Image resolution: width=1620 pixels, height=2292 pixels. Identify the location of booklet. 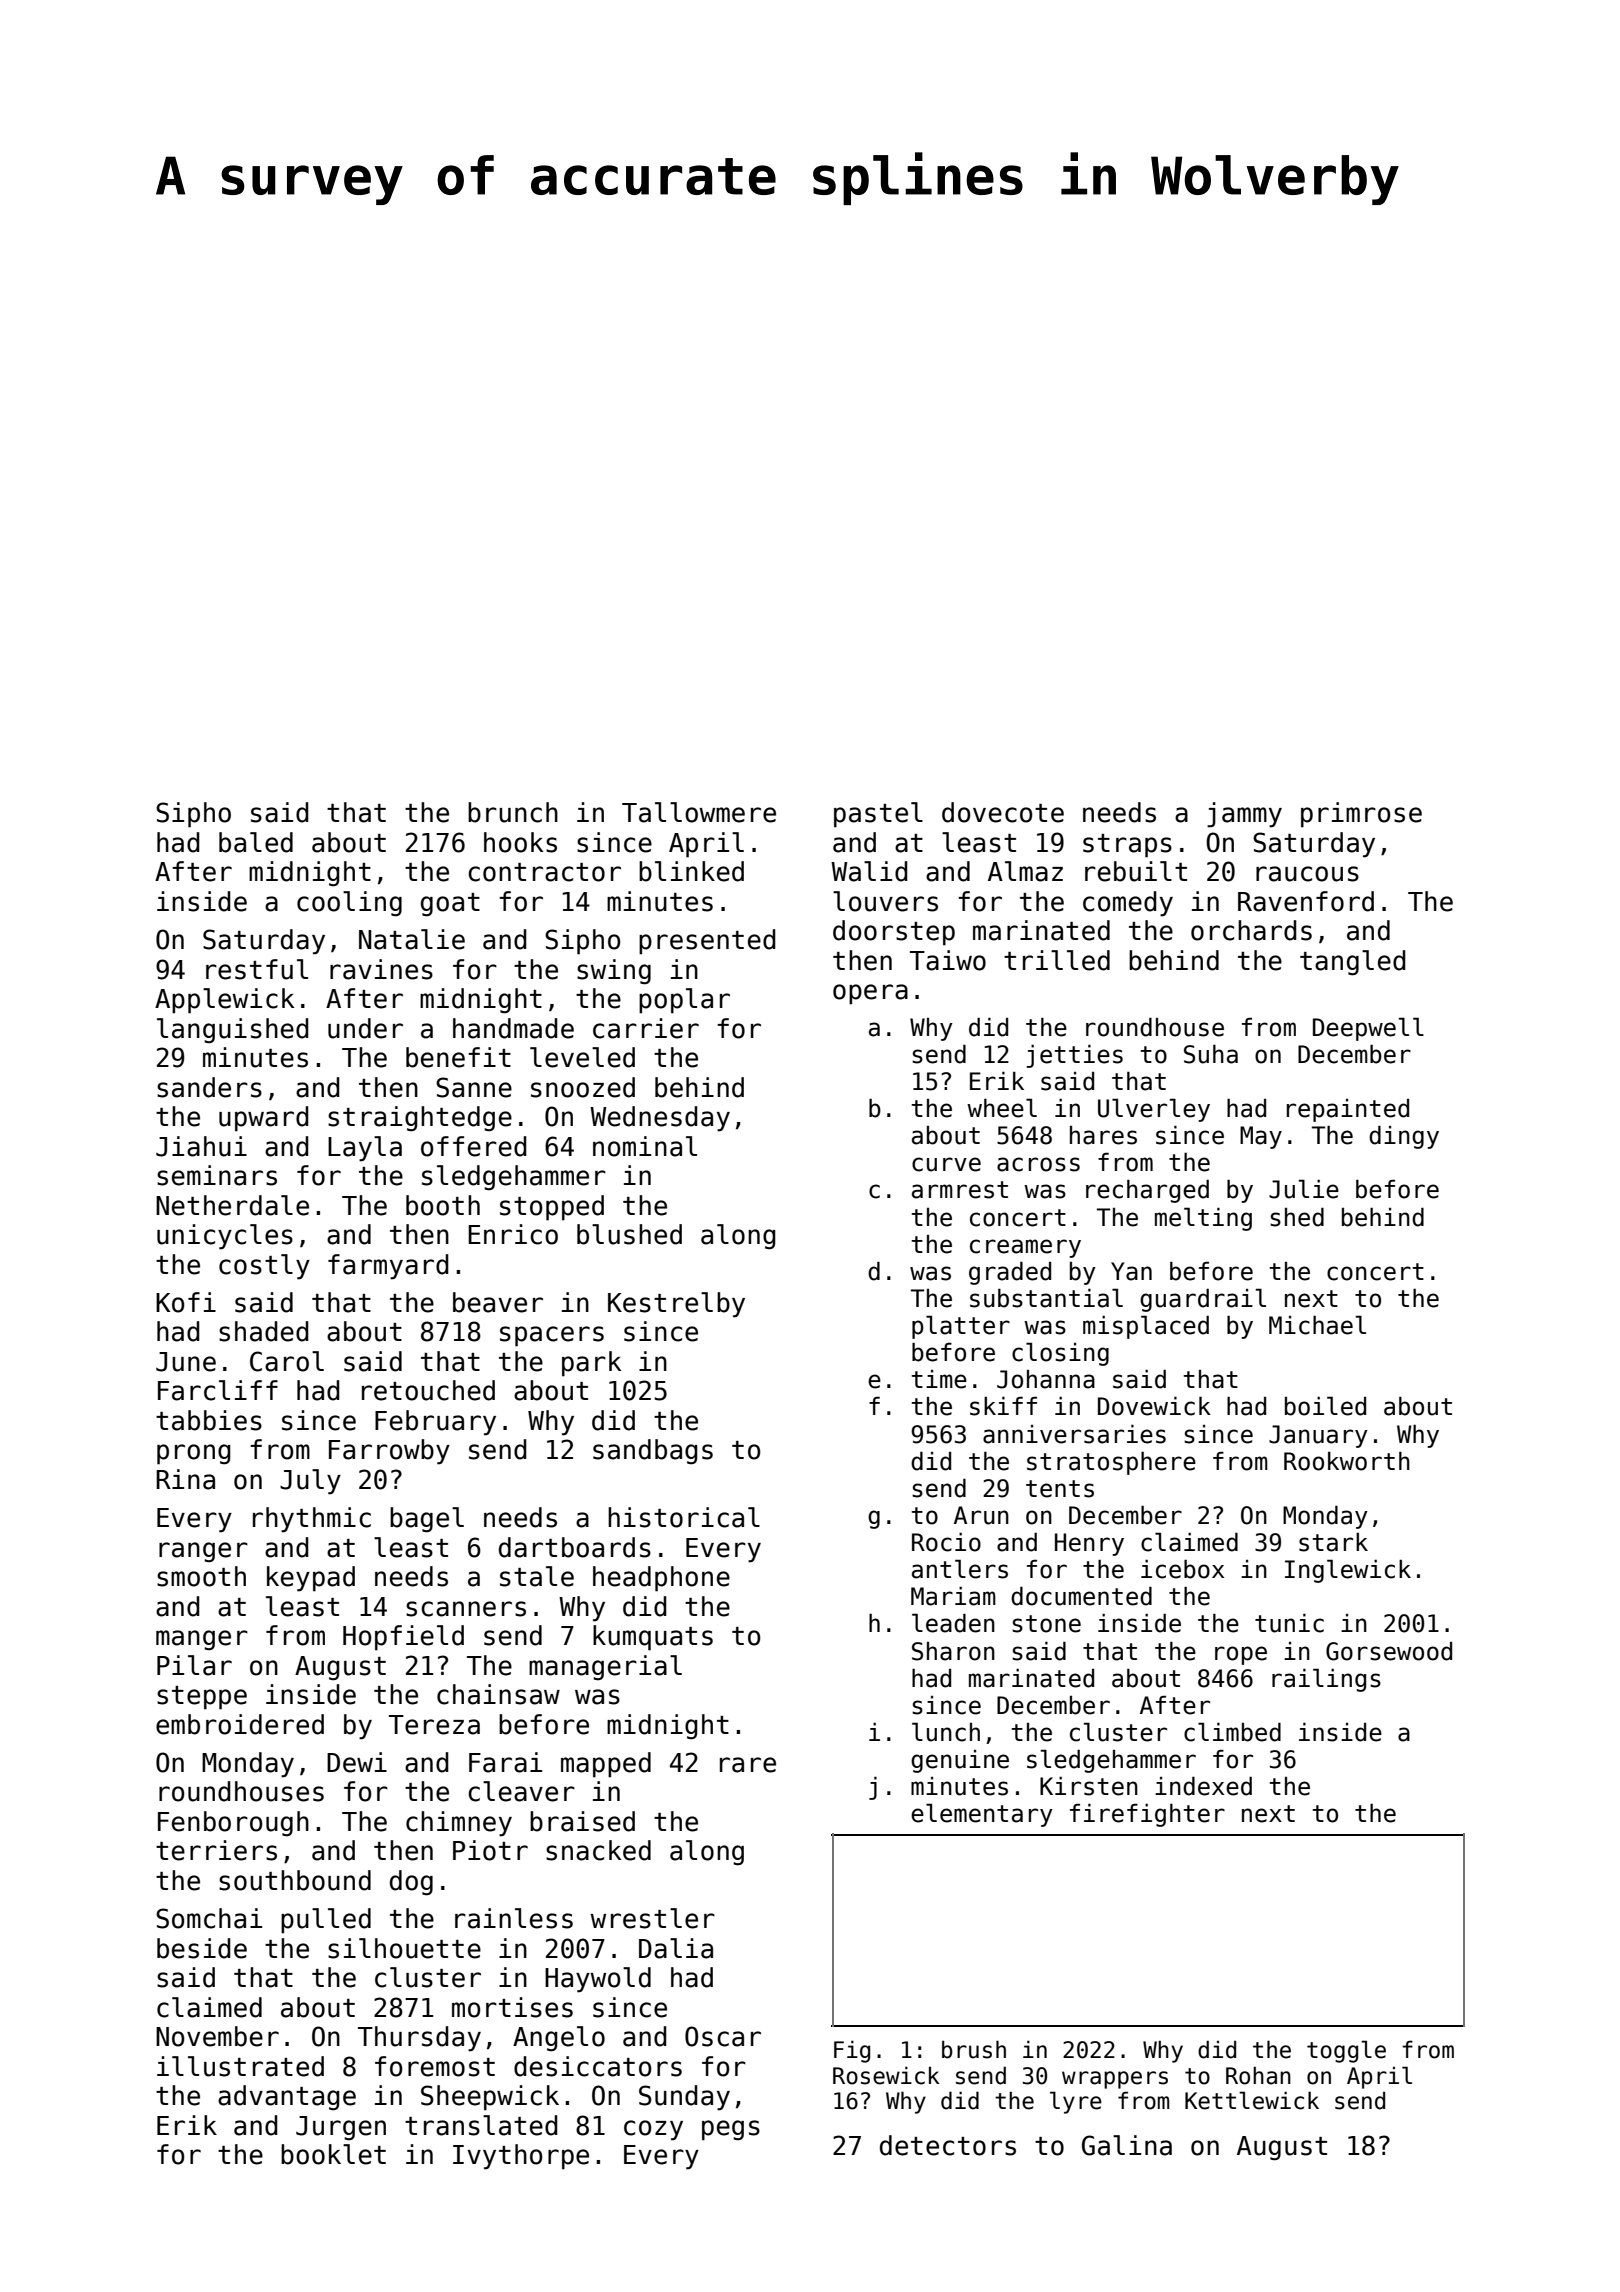
(333, 2154).
